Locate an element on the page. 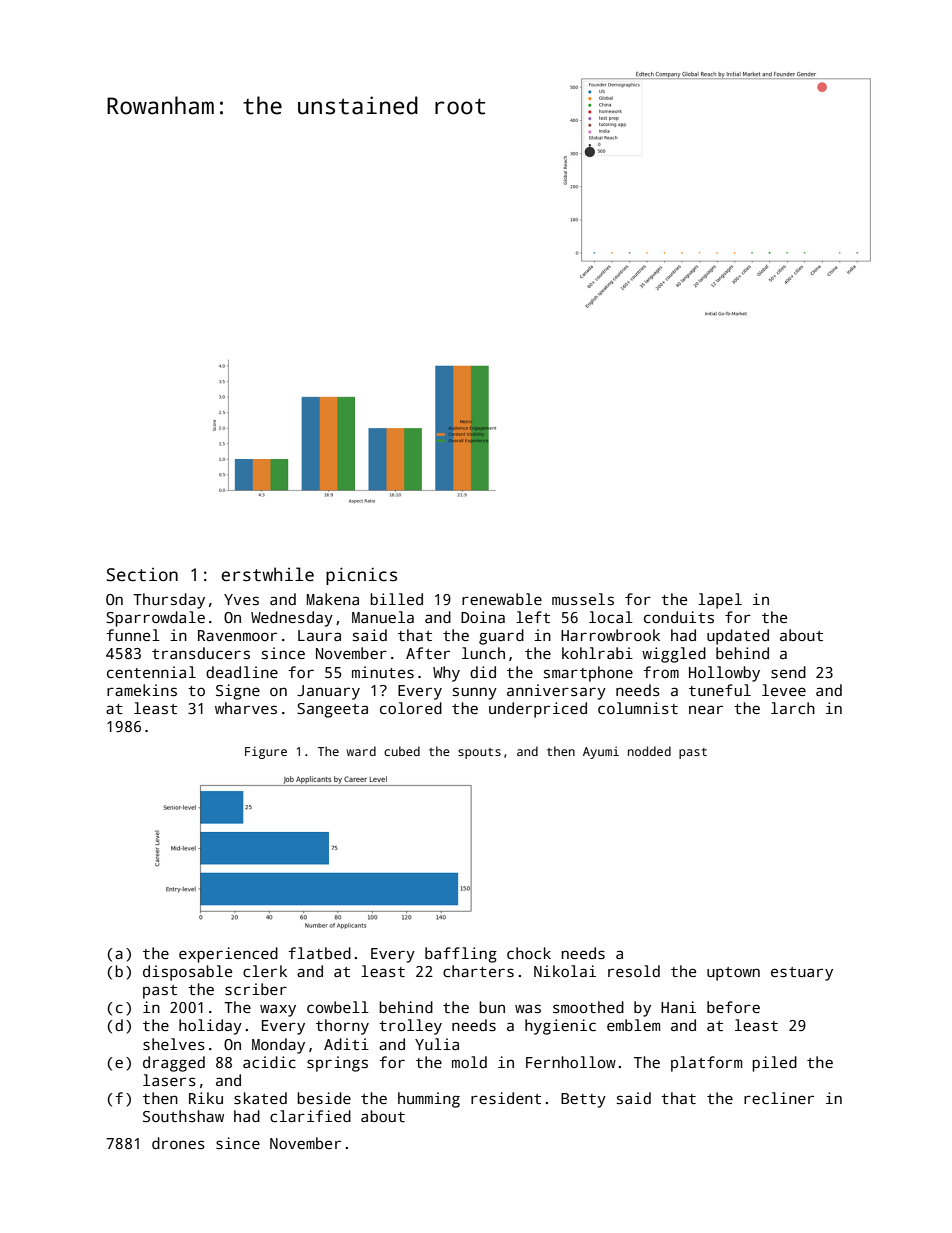  cubed is located at coordinates (402, 751).
